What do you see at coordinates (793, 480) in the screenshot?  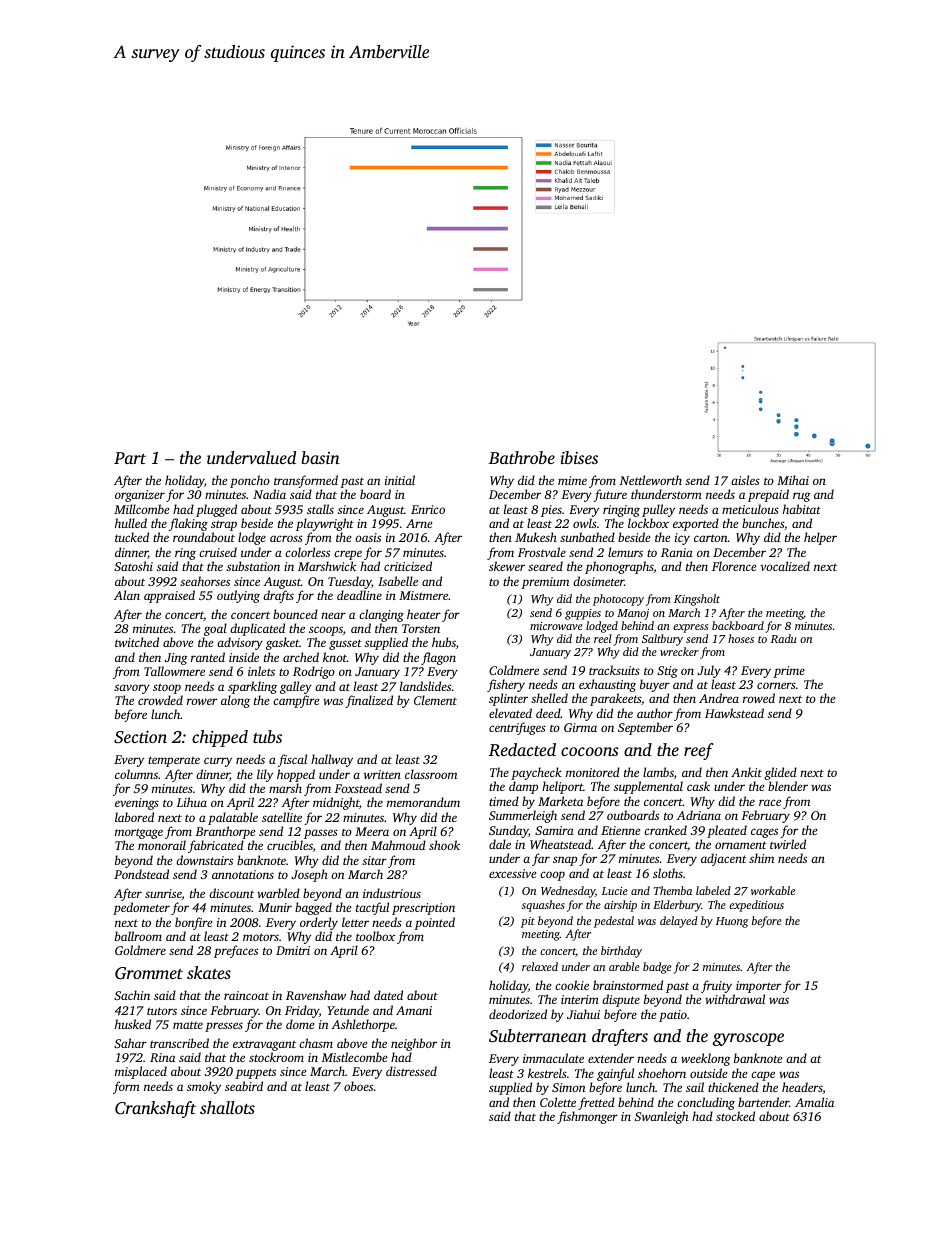 I see `Mihai` at bounding box center [793, 480].
